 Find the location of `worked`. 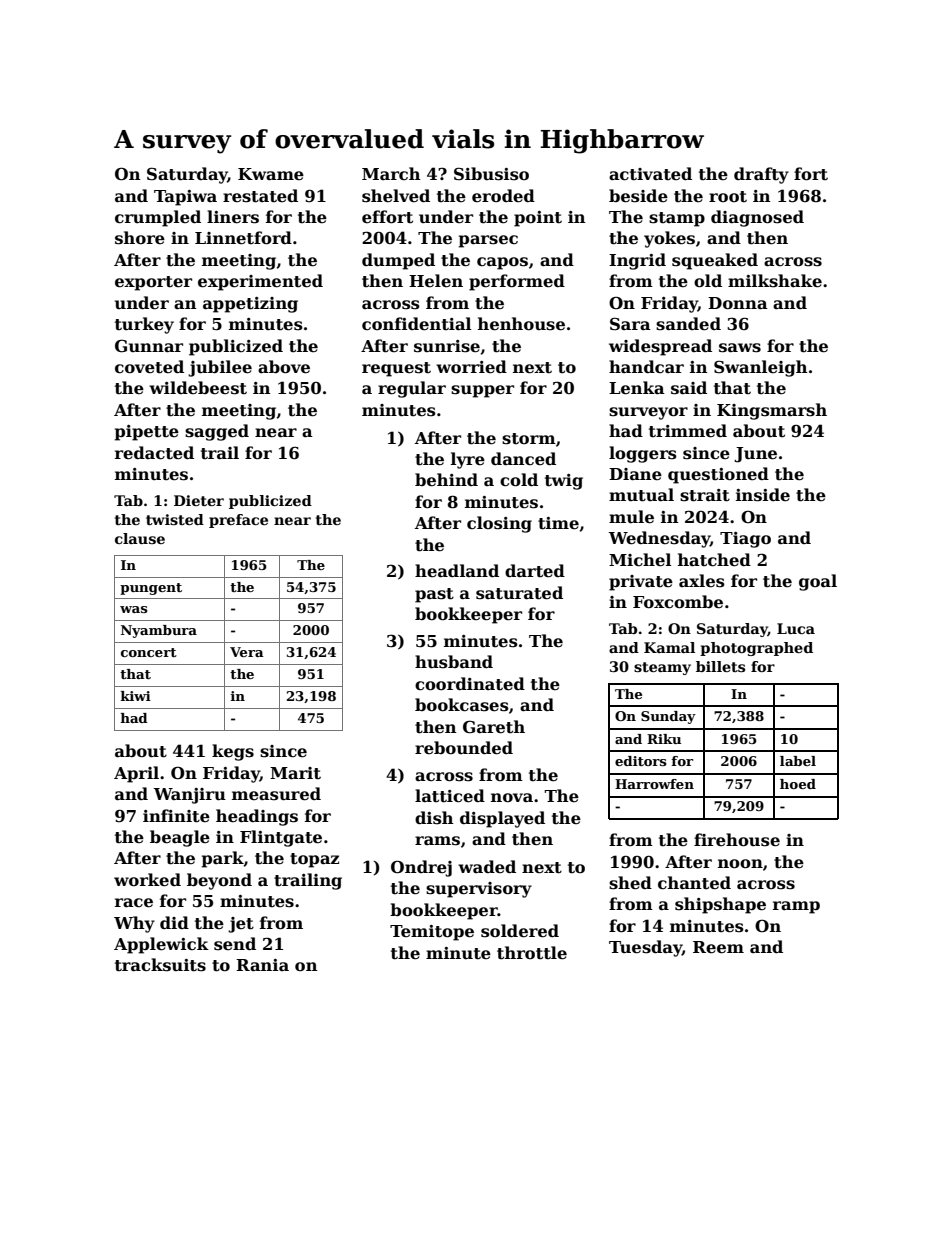

worked is located at coordinates (147, 880).
